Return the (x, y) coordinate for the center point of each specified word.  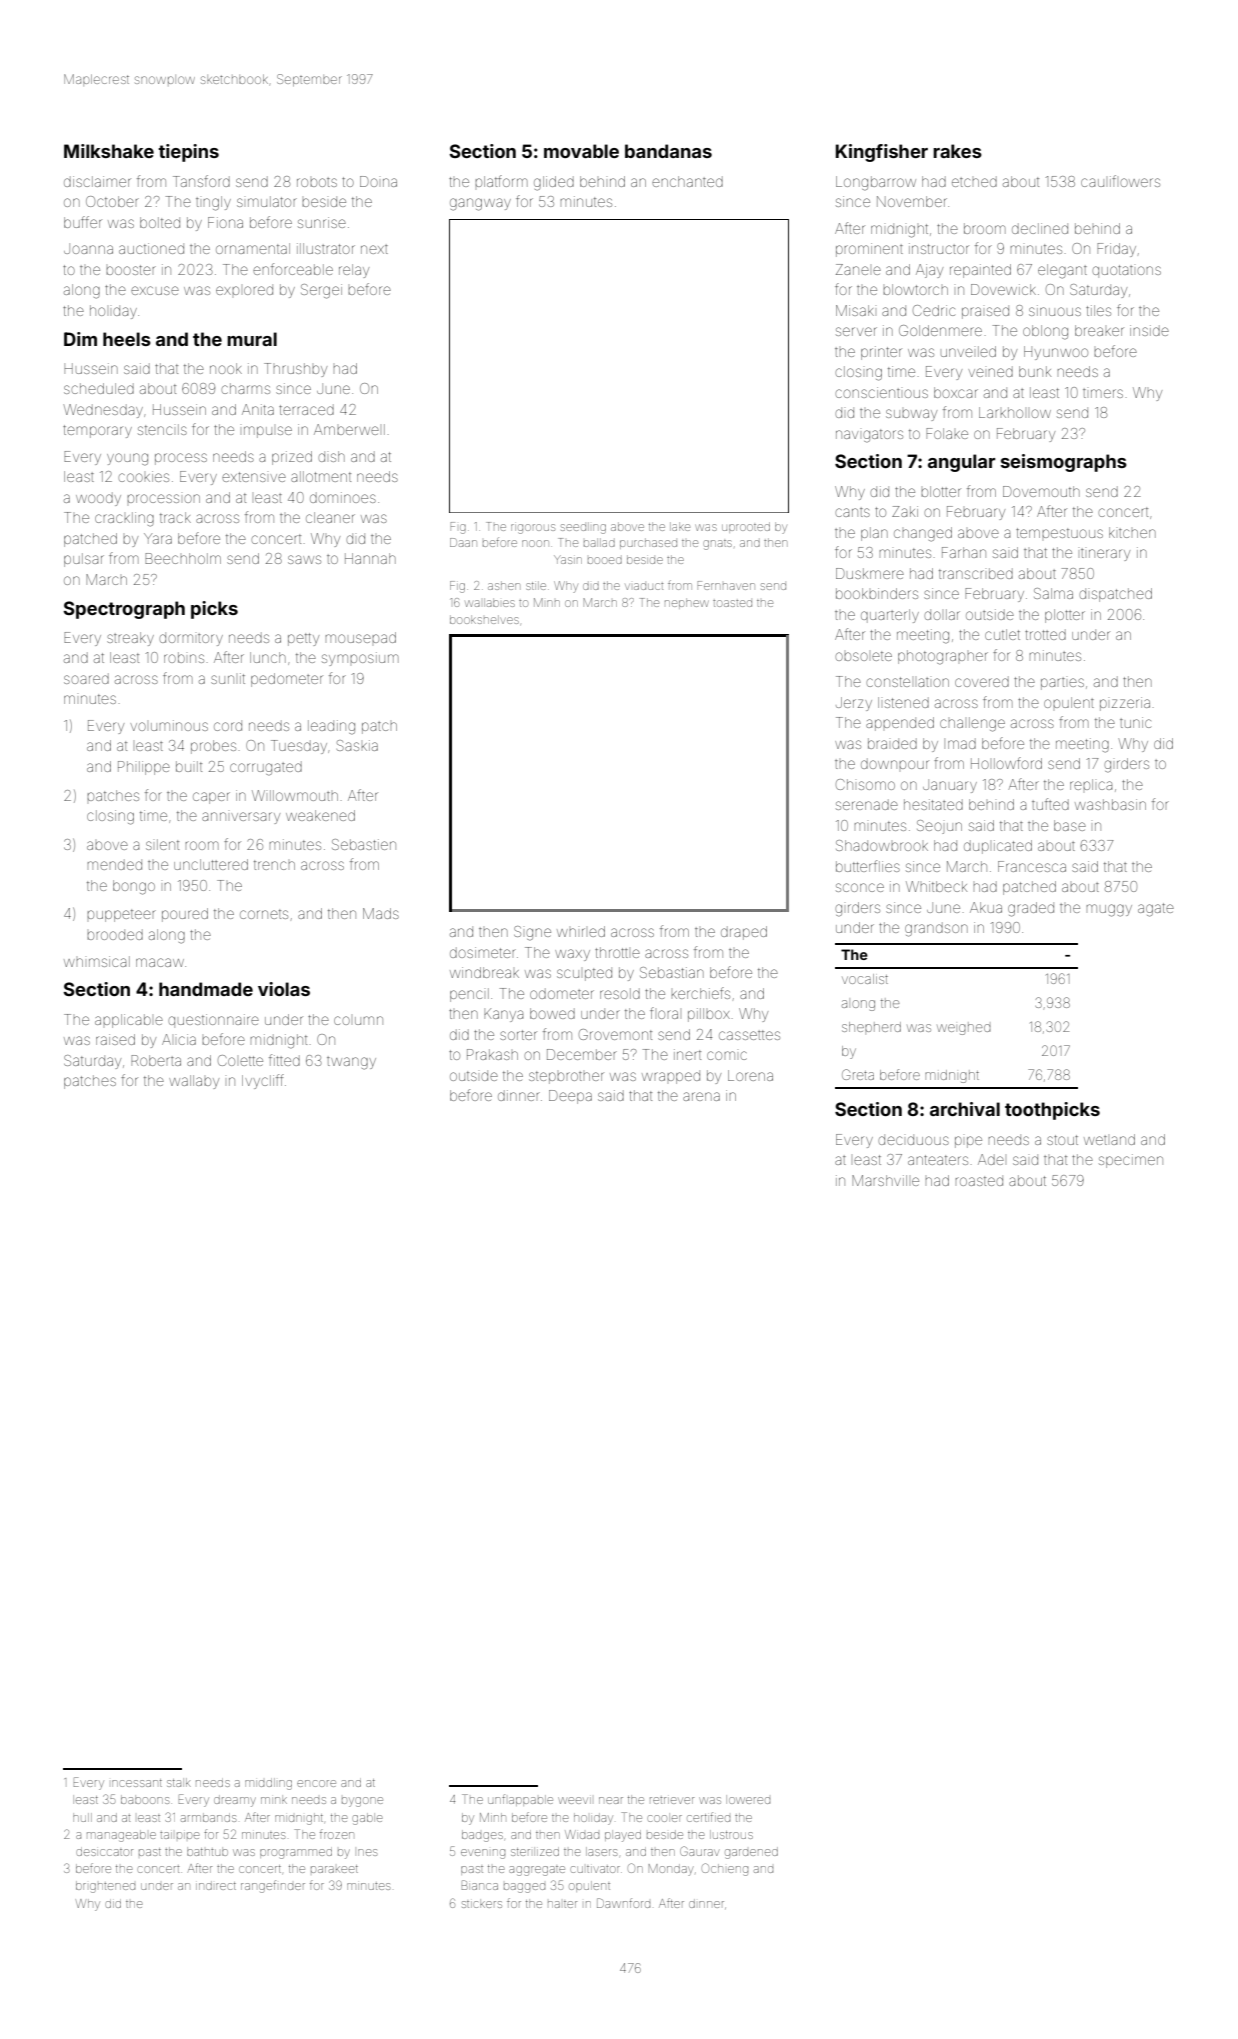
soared (86, 678)
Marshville (885, 1180)
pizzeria (1125, 704)
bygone (362, 1802)
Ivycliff (263, 1081)
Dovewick (1003, 289)
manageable (121, 1836)
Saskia (357, 745)
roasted (979, 1180)
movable (581, 151)
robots (317, 182)
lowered (749, 1800)
